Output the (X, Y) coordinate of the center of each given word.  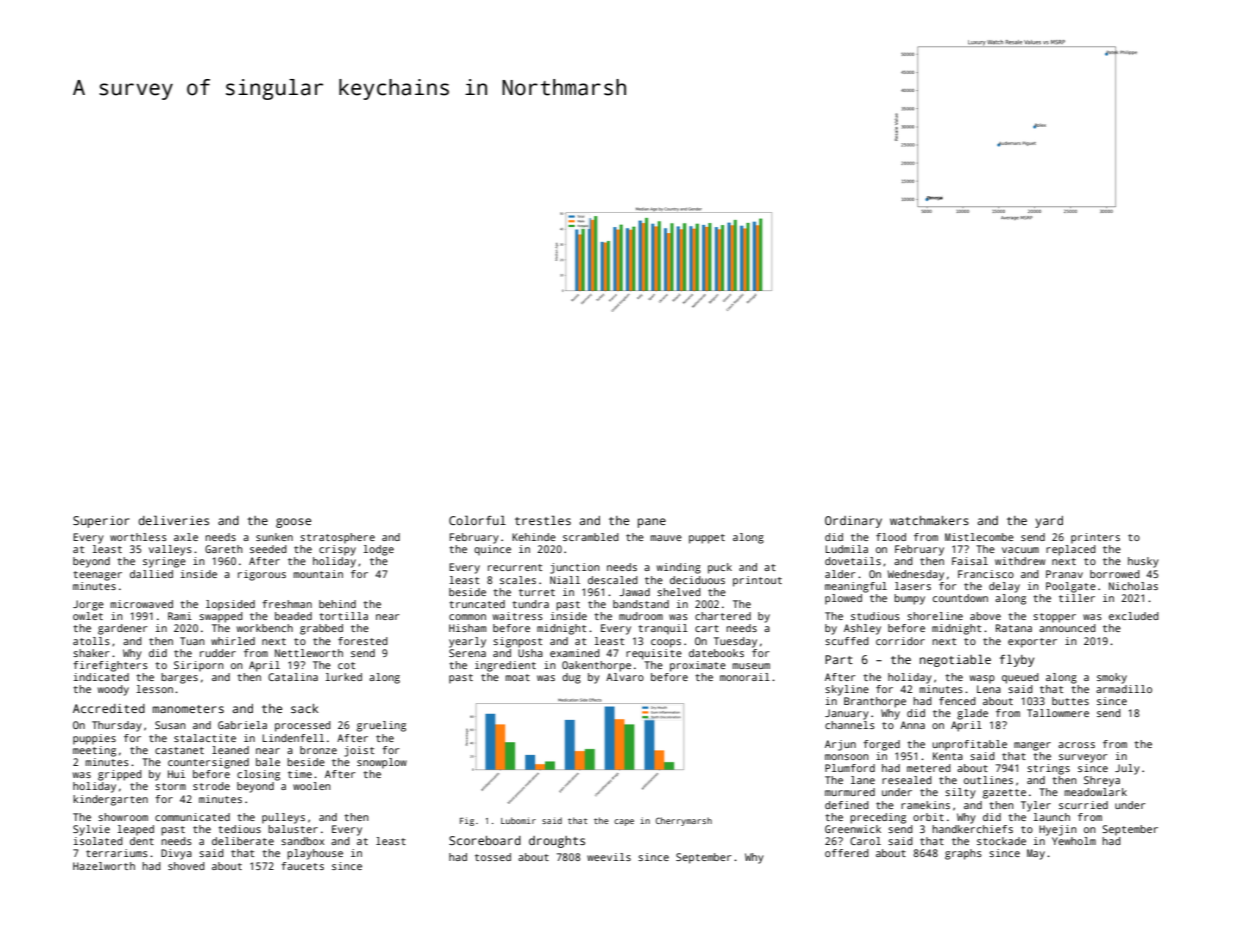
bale (268, 762)
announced (1067, 628)
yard (1049, 522)
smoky (1112, 678)
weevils (609, 857)
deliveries (173, 520)
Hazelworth (104, 866)
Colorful (477, 520)
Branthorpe (875, 702)
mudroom (641, 616)
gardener (122, 629)
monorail (745, 677)
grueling (381, 726)
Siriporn (199, 666)
